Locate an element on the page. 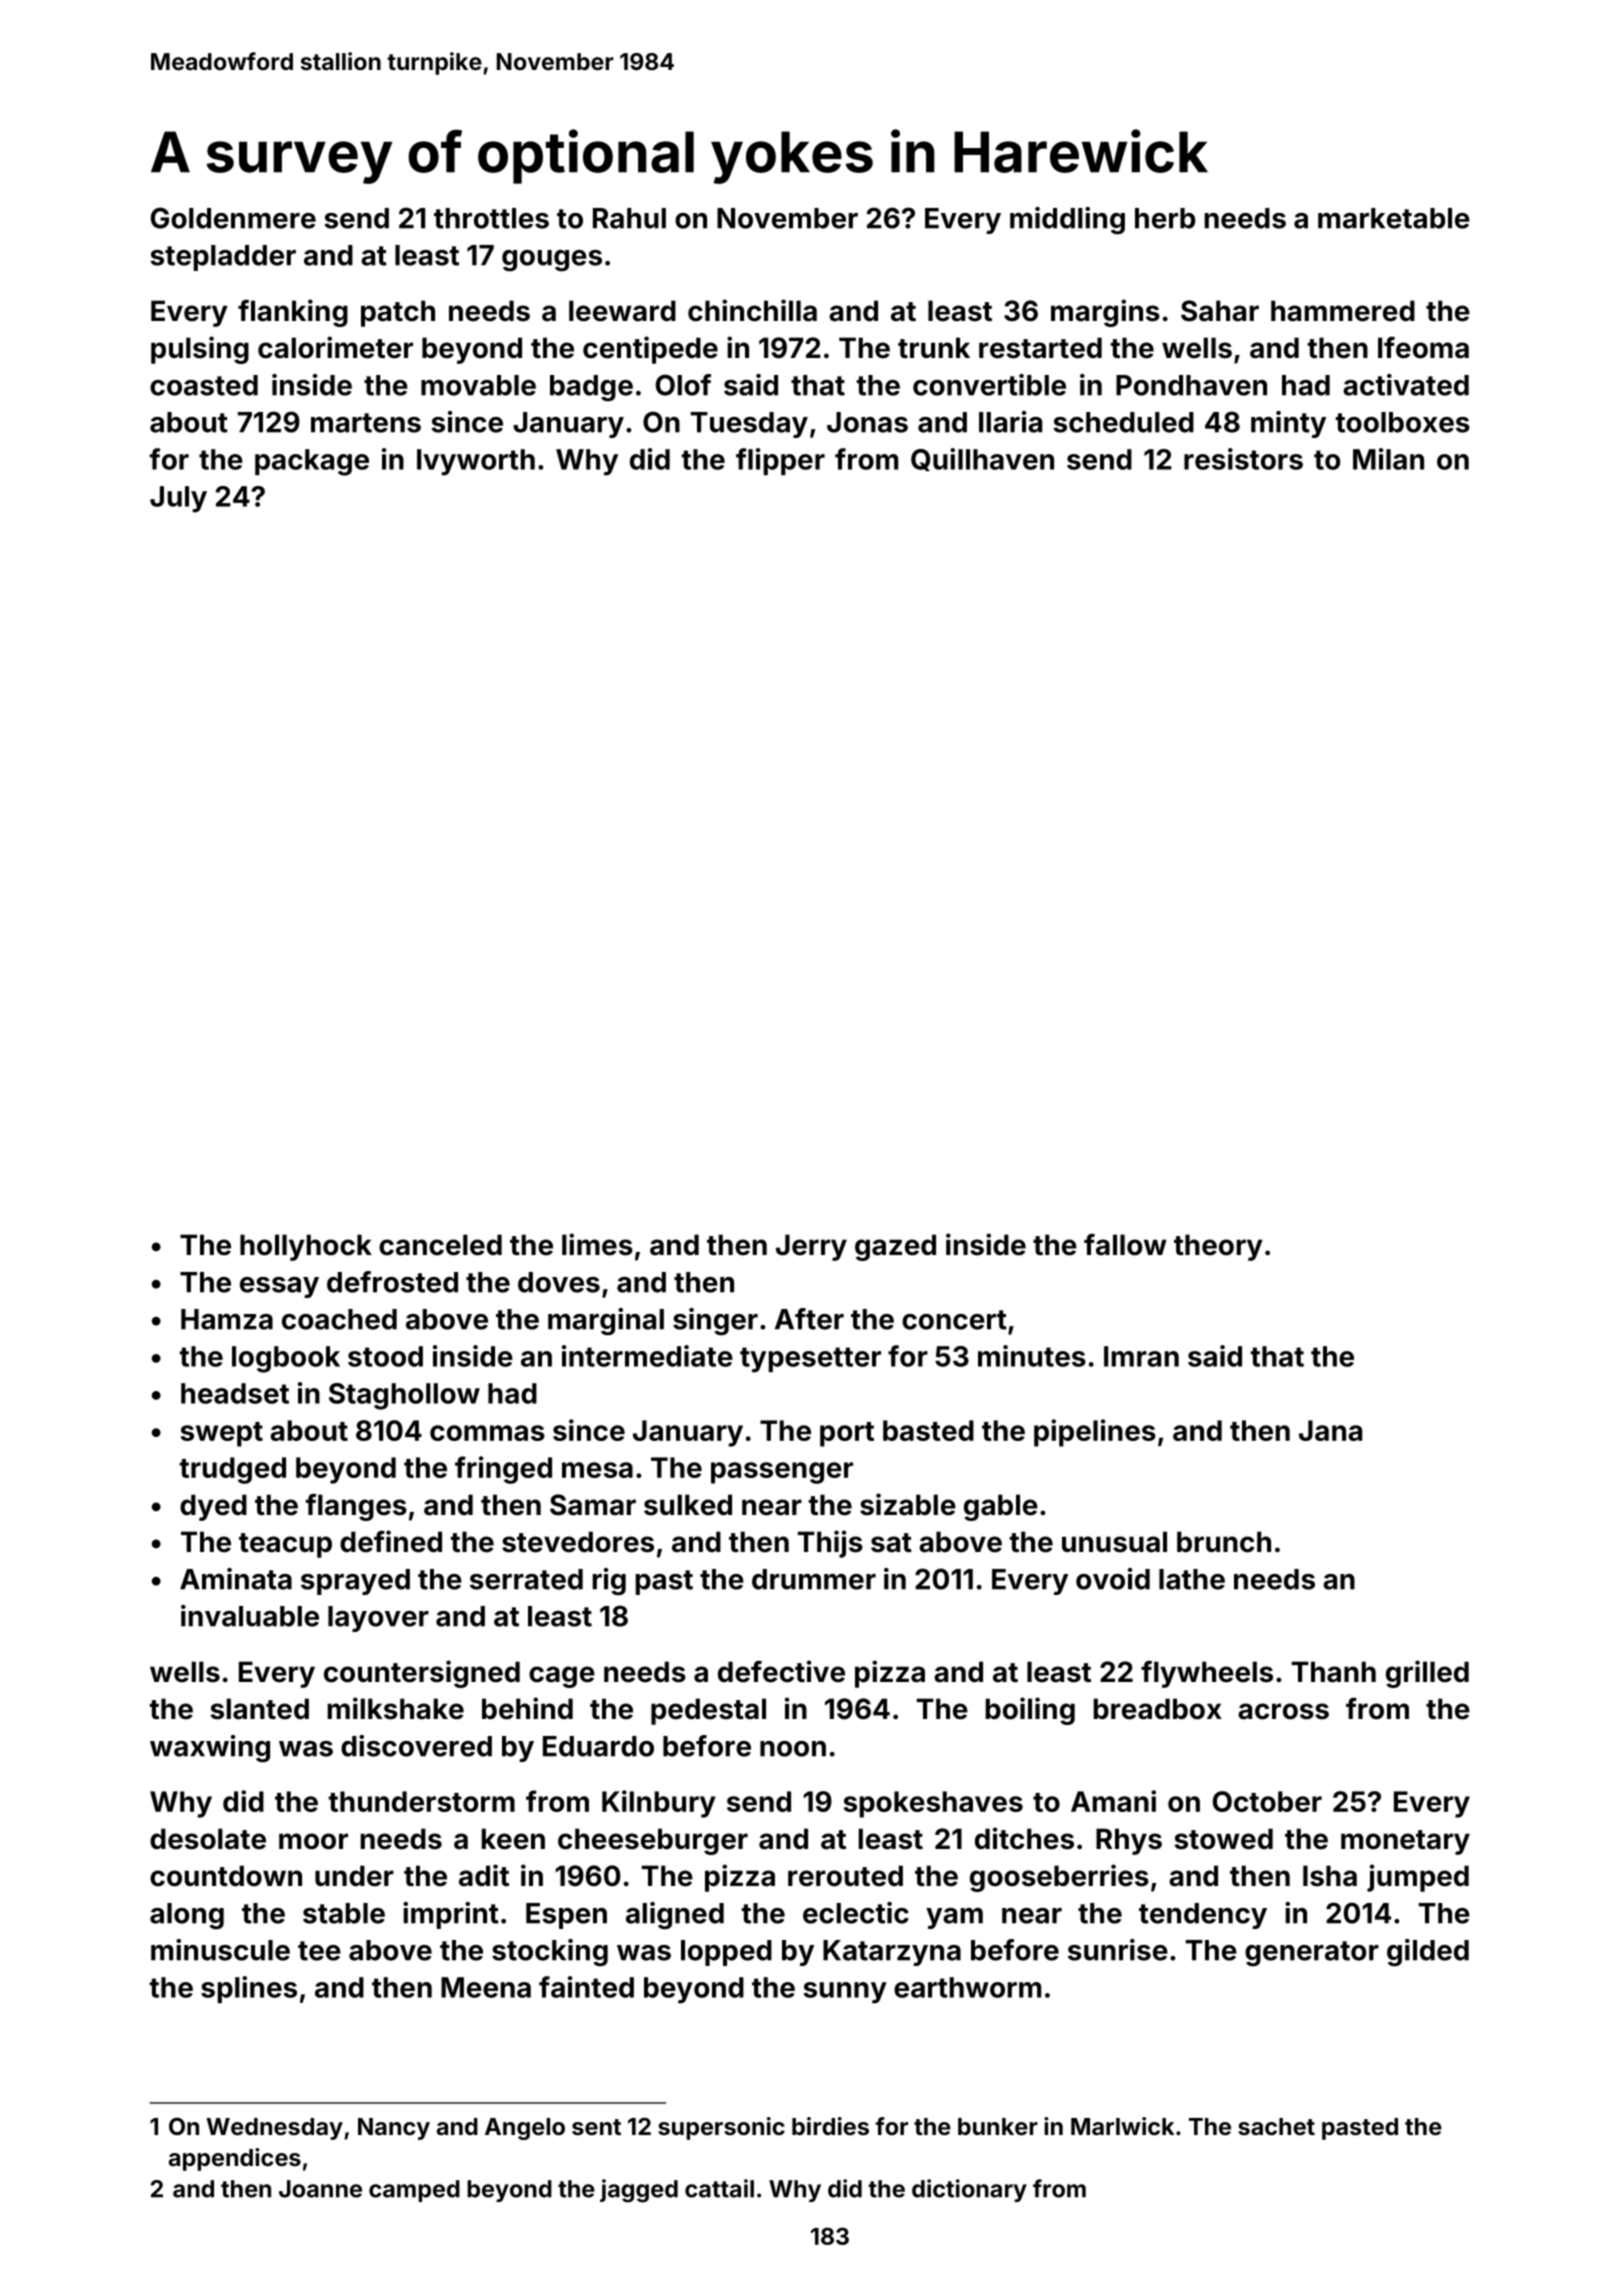  package is located at coordinates (312, 462).
